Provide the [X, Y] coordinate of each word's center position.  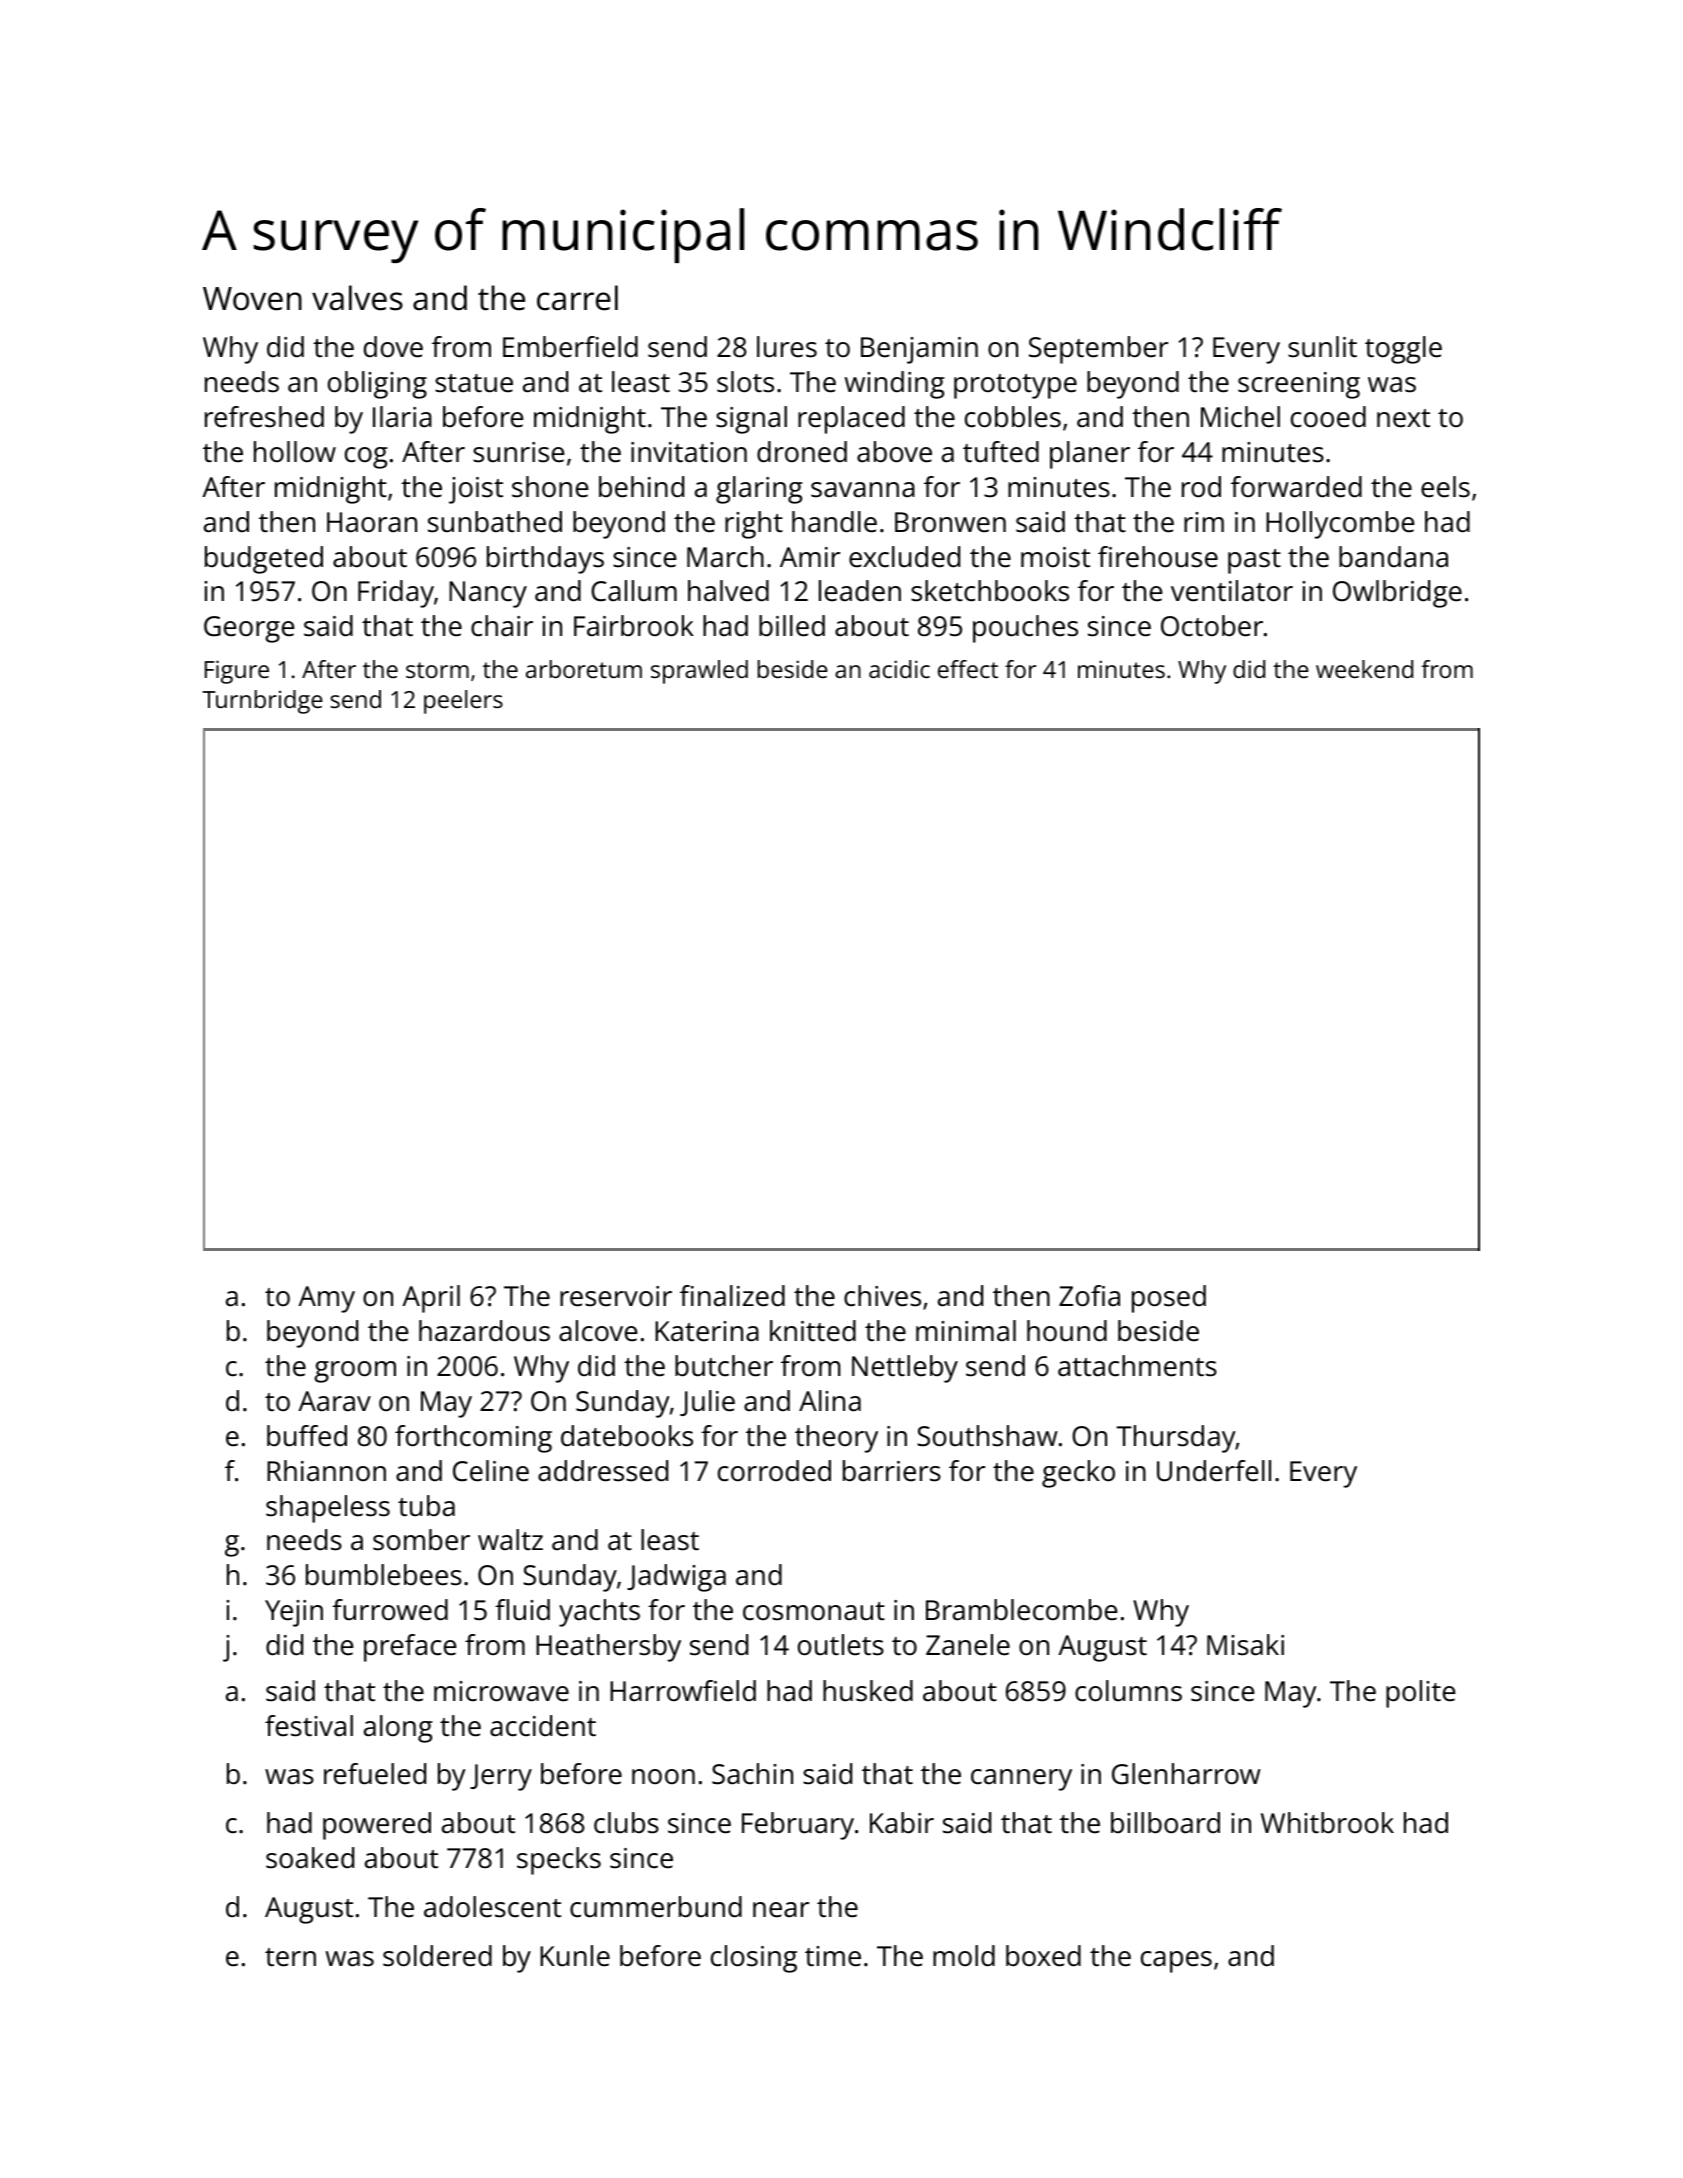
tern [290, 1957]
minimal [966, 1331]
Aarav [334, 1401]
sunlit [1322, 347]
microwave [501, 1691]
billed [792, 626]
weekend [1364, 669]
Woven [252, 299]
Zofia [1089, 1296]
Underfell [1214, 1471]
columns [1128, 1691]
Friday [396, 594]
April [431, 1299]
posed [1169, 1299]
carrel [577, 298]
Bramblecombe [1022, 1610]
